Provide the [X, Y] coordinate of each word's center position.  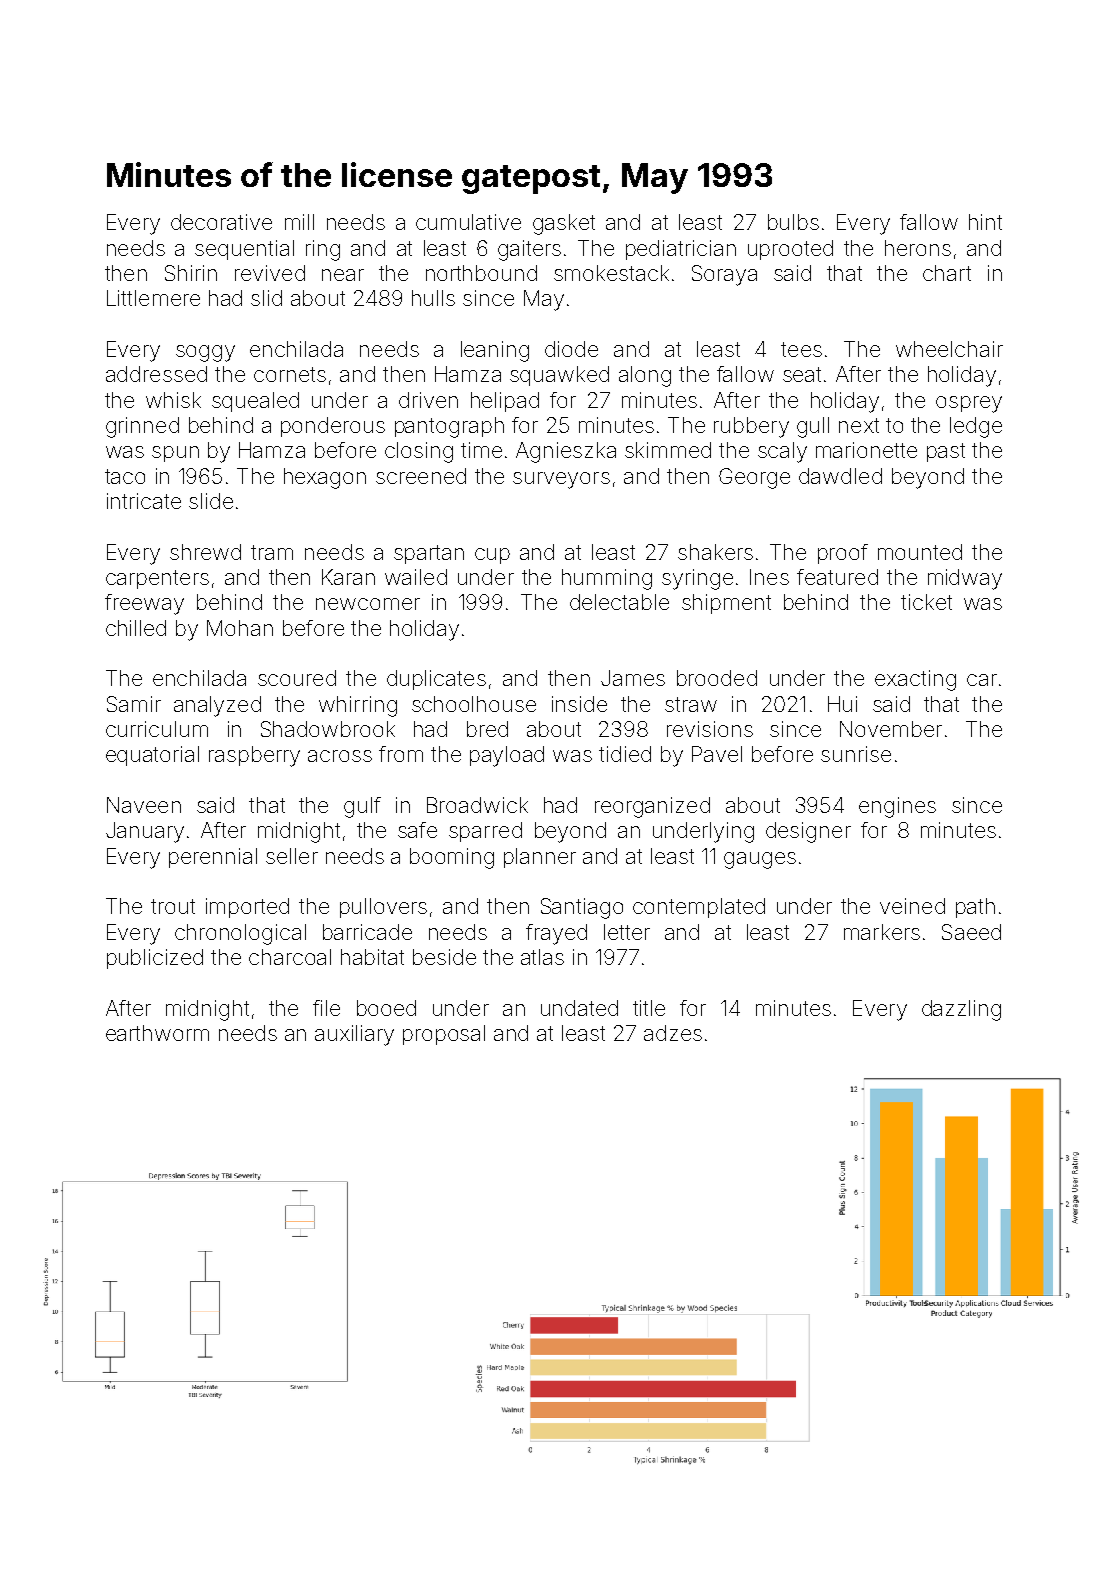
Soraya [724, 275]
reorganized [652, 807]
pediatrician [681, 250]
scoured [297, 678]
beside [444, 957]
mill [299, 222]
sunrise [856, 754]
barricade [367, 932]
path [975, 908]
